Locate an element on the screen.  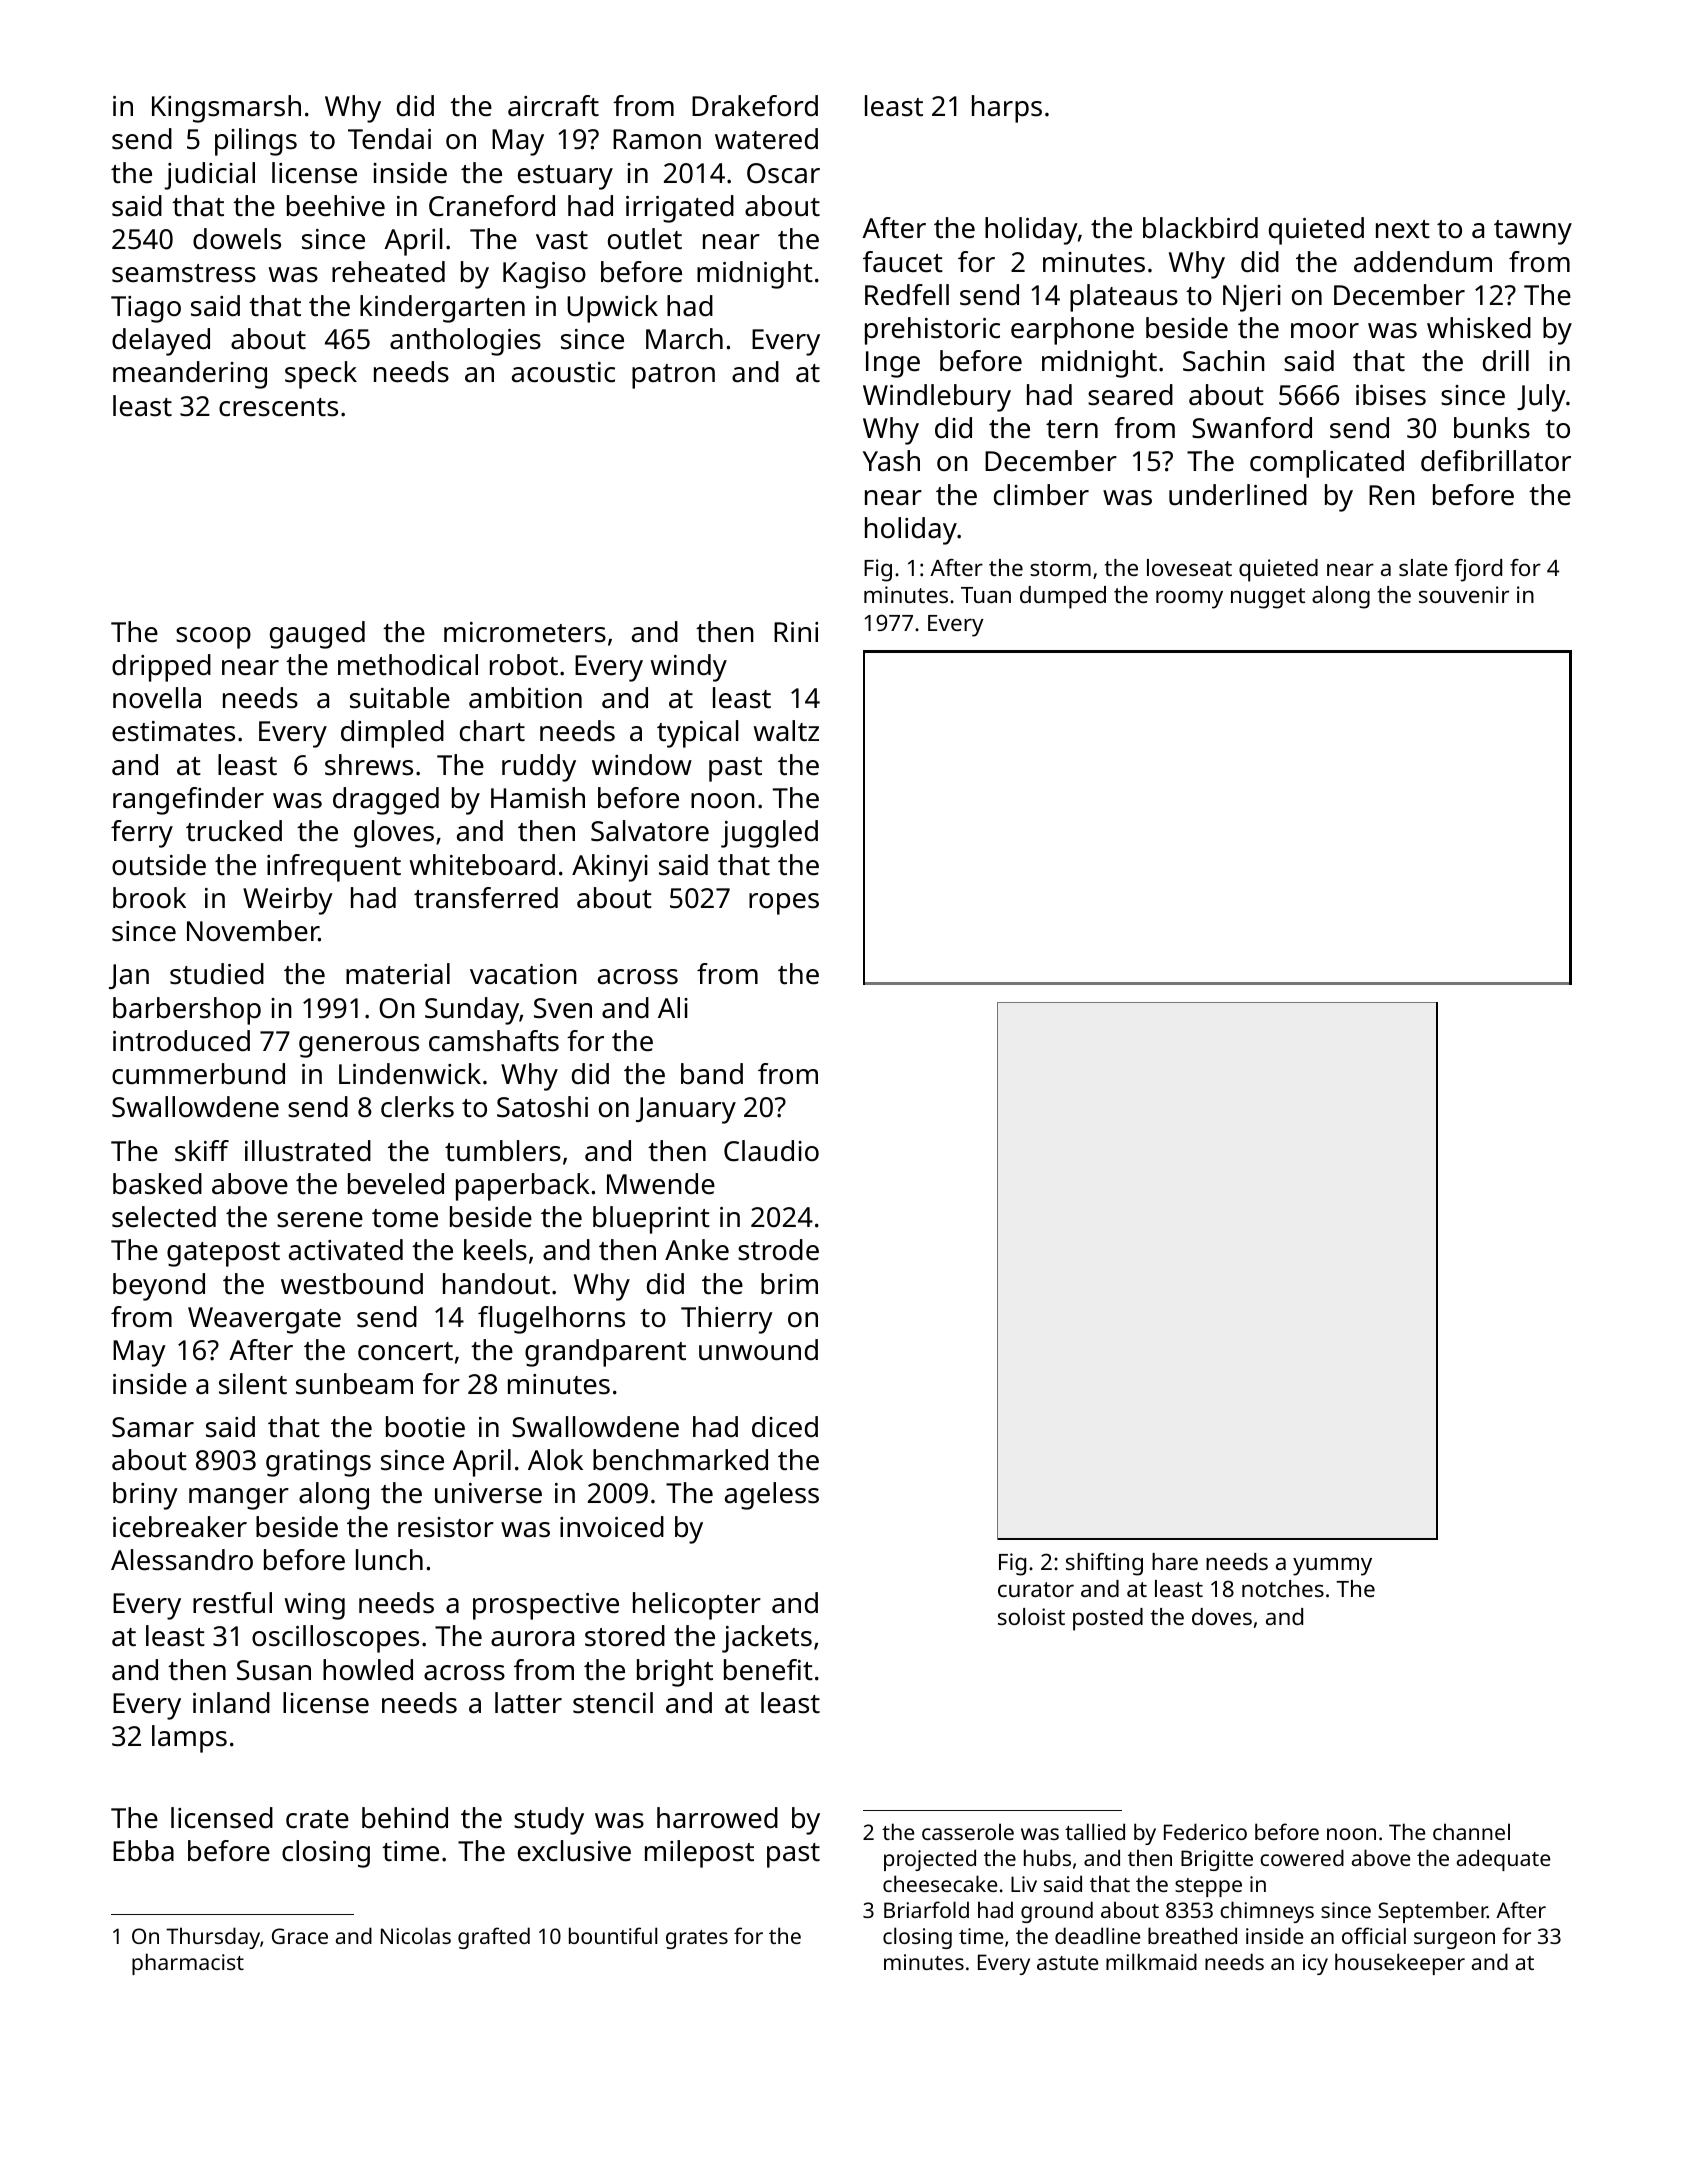
Kingsmarsh is located at coordinates (226, 109).
